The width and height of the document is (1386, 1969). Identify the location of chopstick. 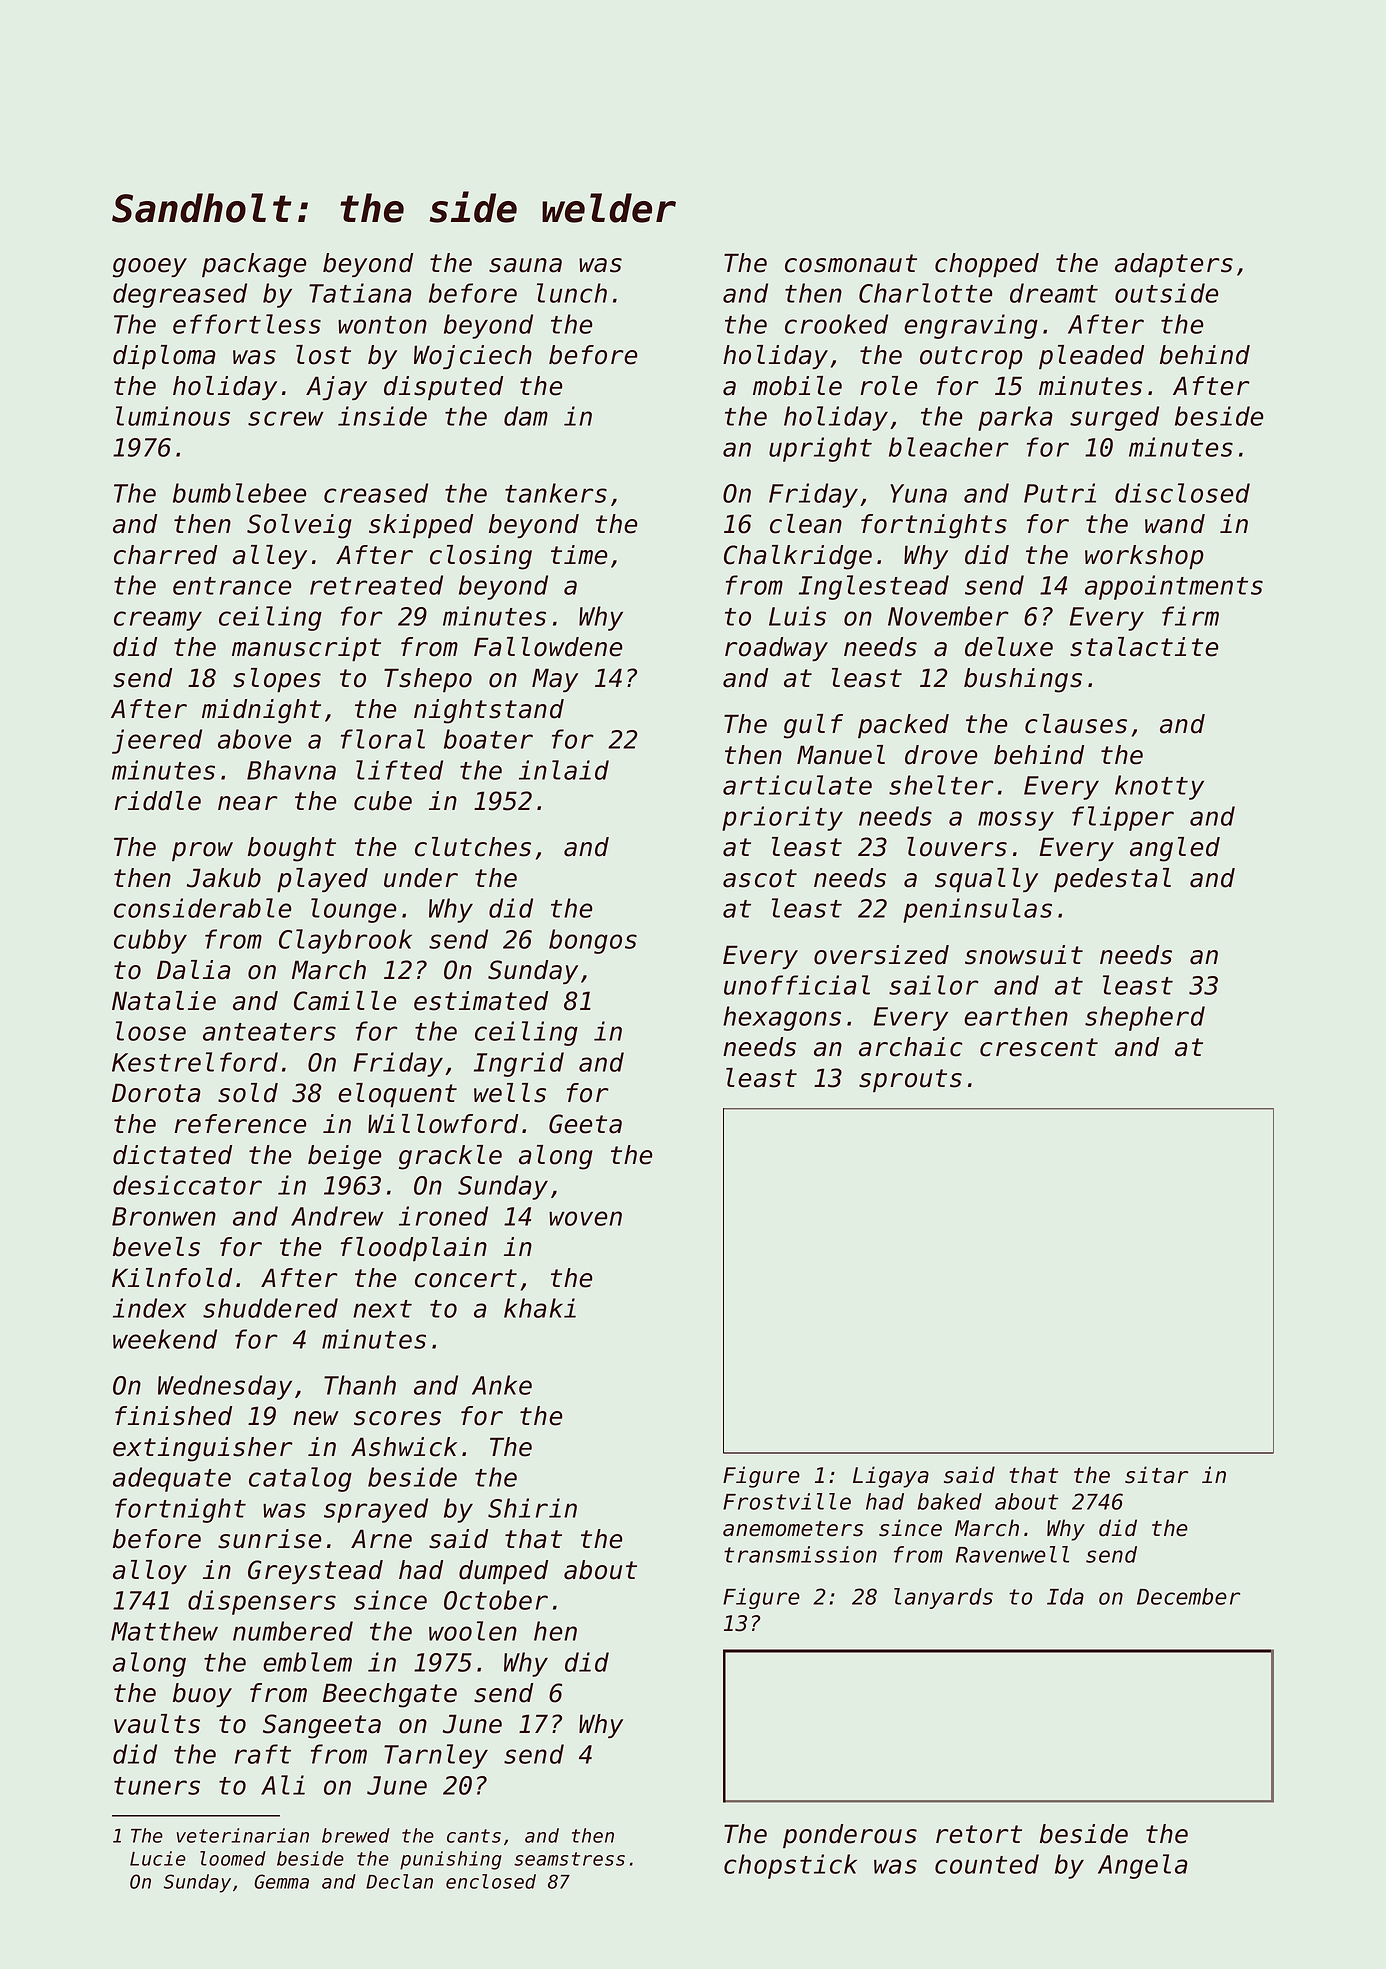
(790, 1866).
